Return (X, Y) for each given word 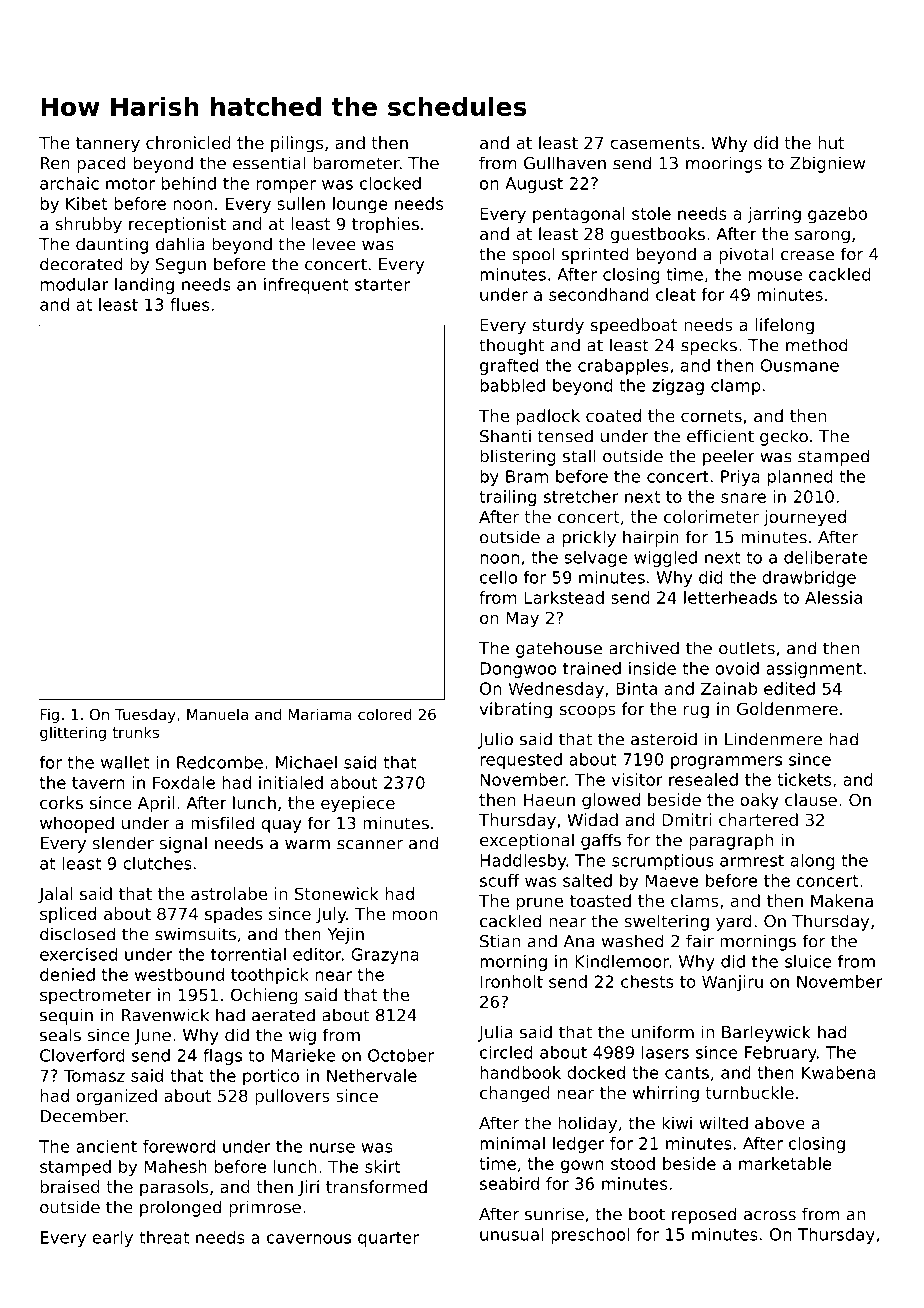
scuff (500, 880)
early (112, 1239)
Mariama (320, 714)
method (817, 345)
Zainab (729, 688)
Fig (49, 715)
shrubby (88, 225)
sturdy (558, 326)
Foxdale (184, 782)
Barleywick (766, 1033)
